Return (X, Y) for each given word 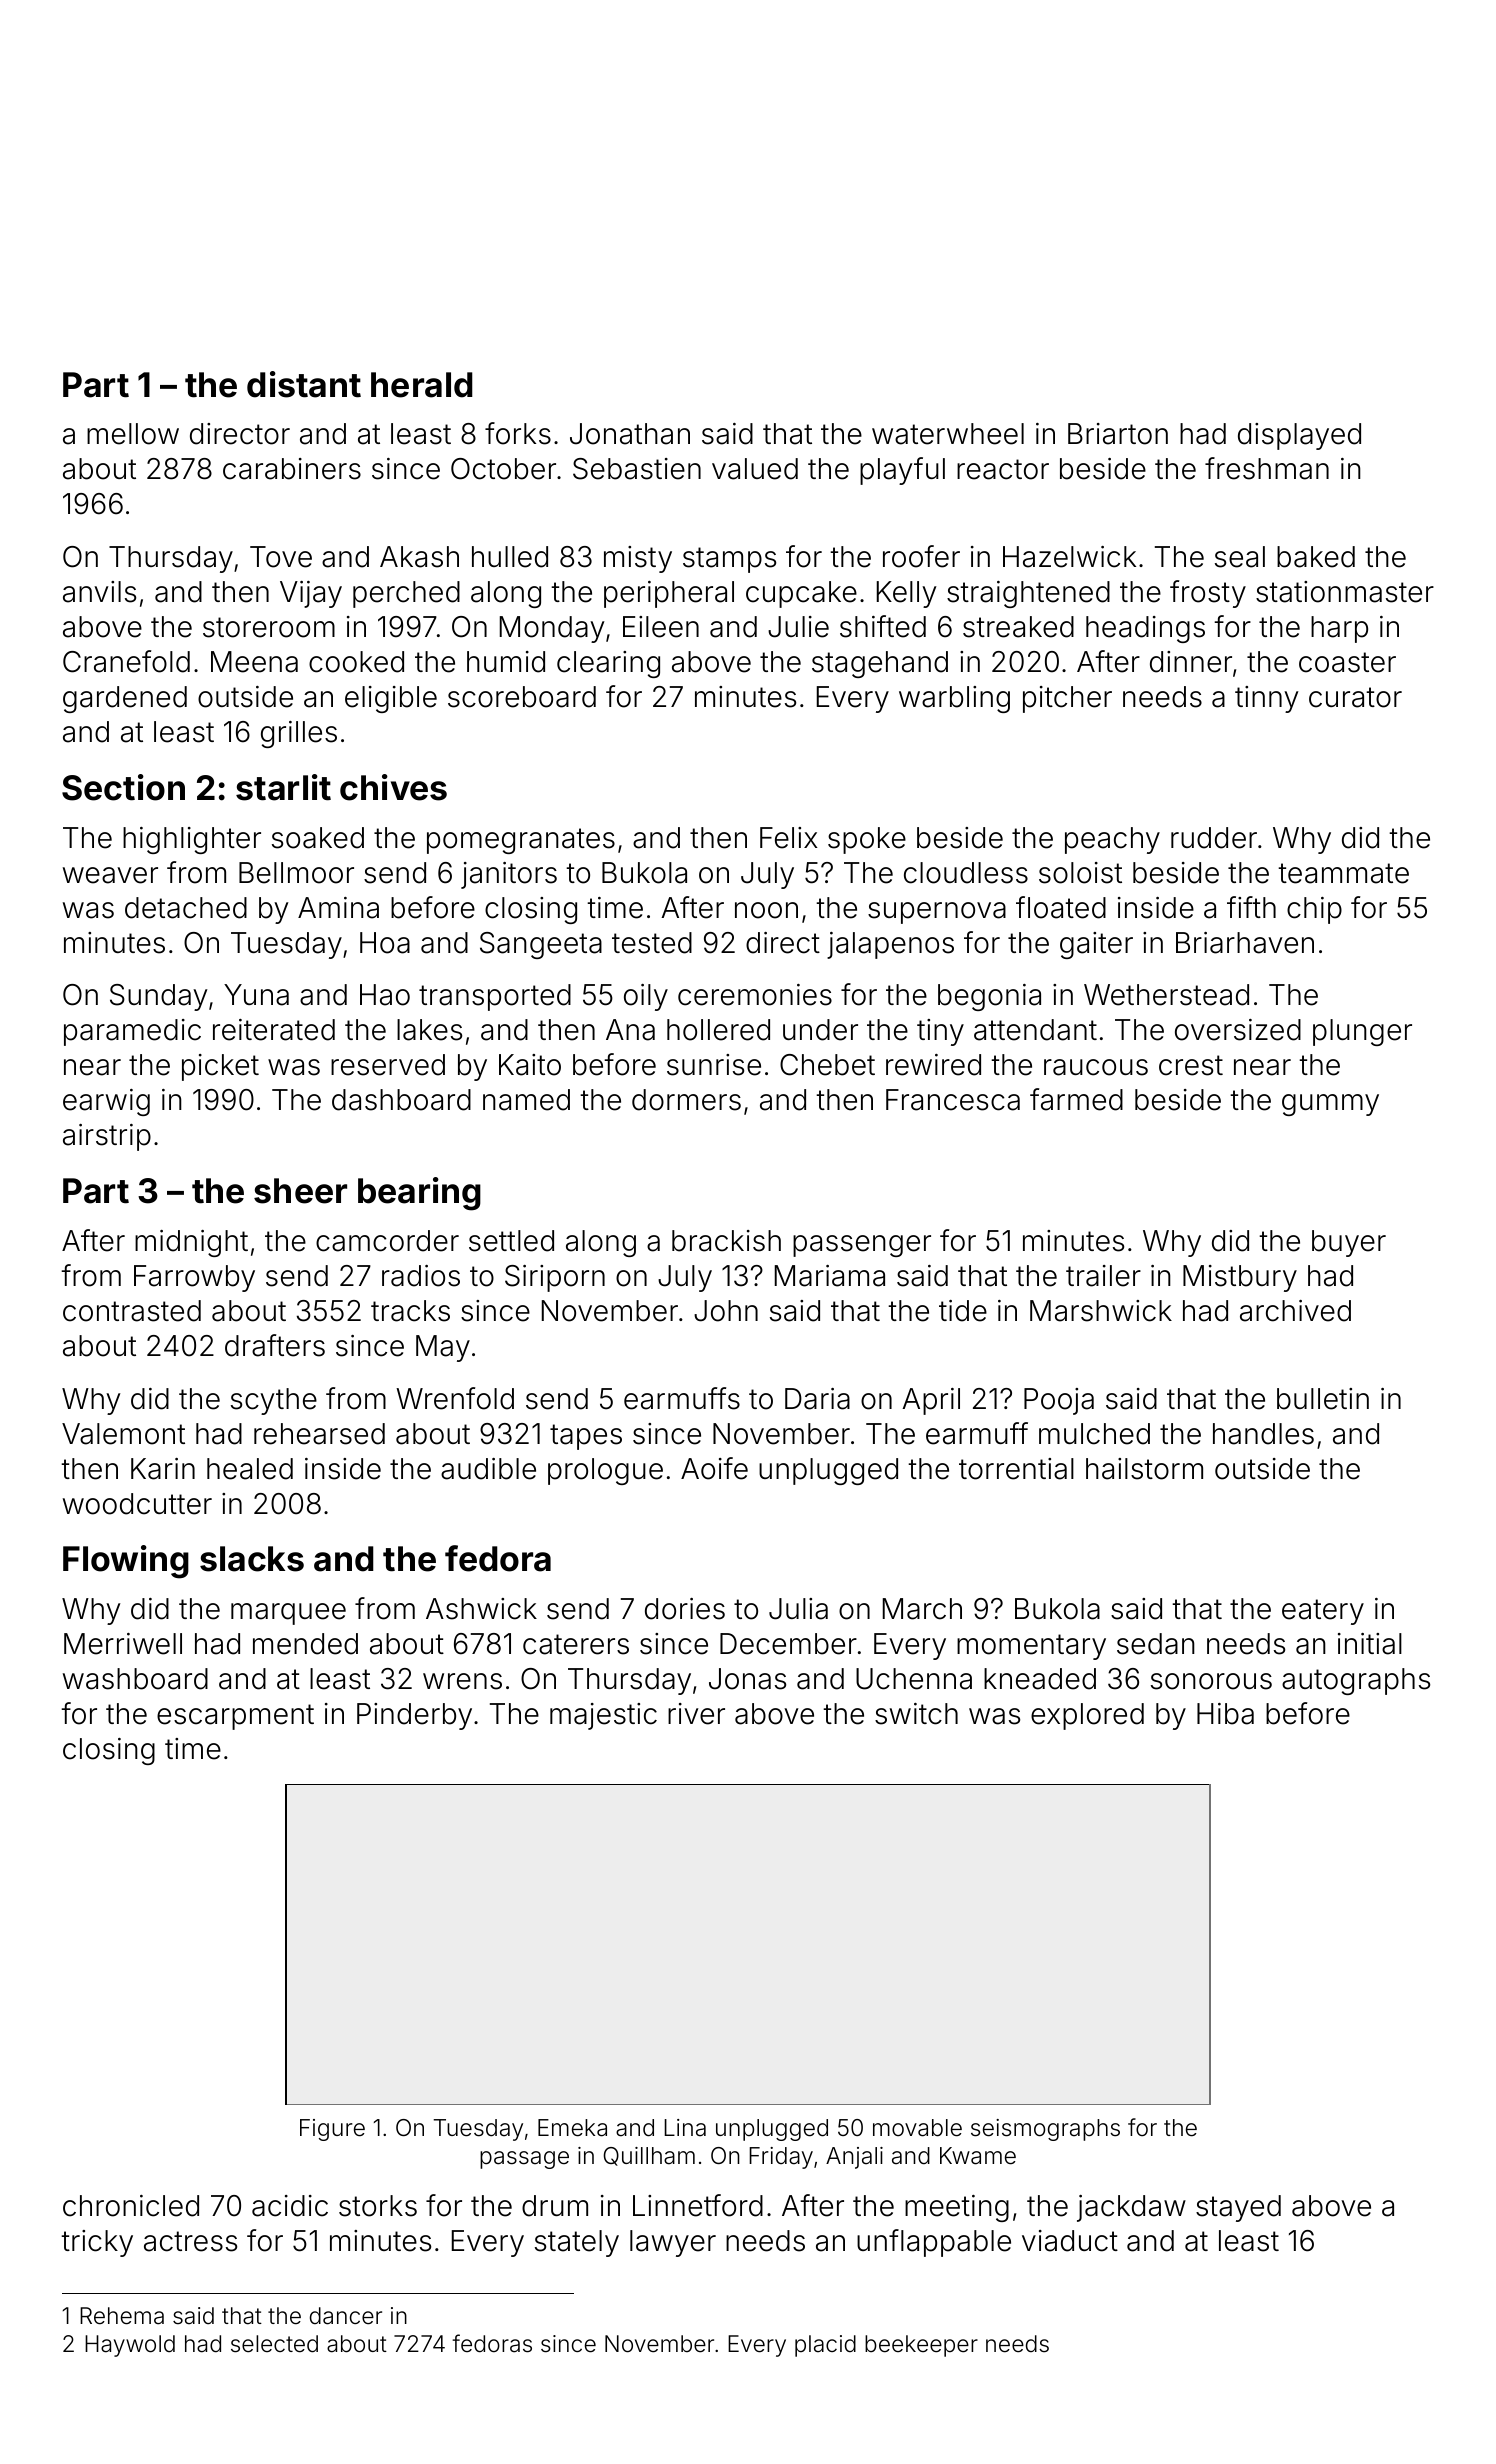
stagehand (880, 664)
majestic (603, 1716)
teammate (1343, 873)
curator (1355, 697)
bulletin (1323, 1399)
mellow (133, 434)
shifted (883, 626)
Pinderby (414, 1716)
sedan (1156, 1644)
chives (393, 787)
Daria (817, 1399)
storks (378, 2206)
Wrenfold (455, 1398)
